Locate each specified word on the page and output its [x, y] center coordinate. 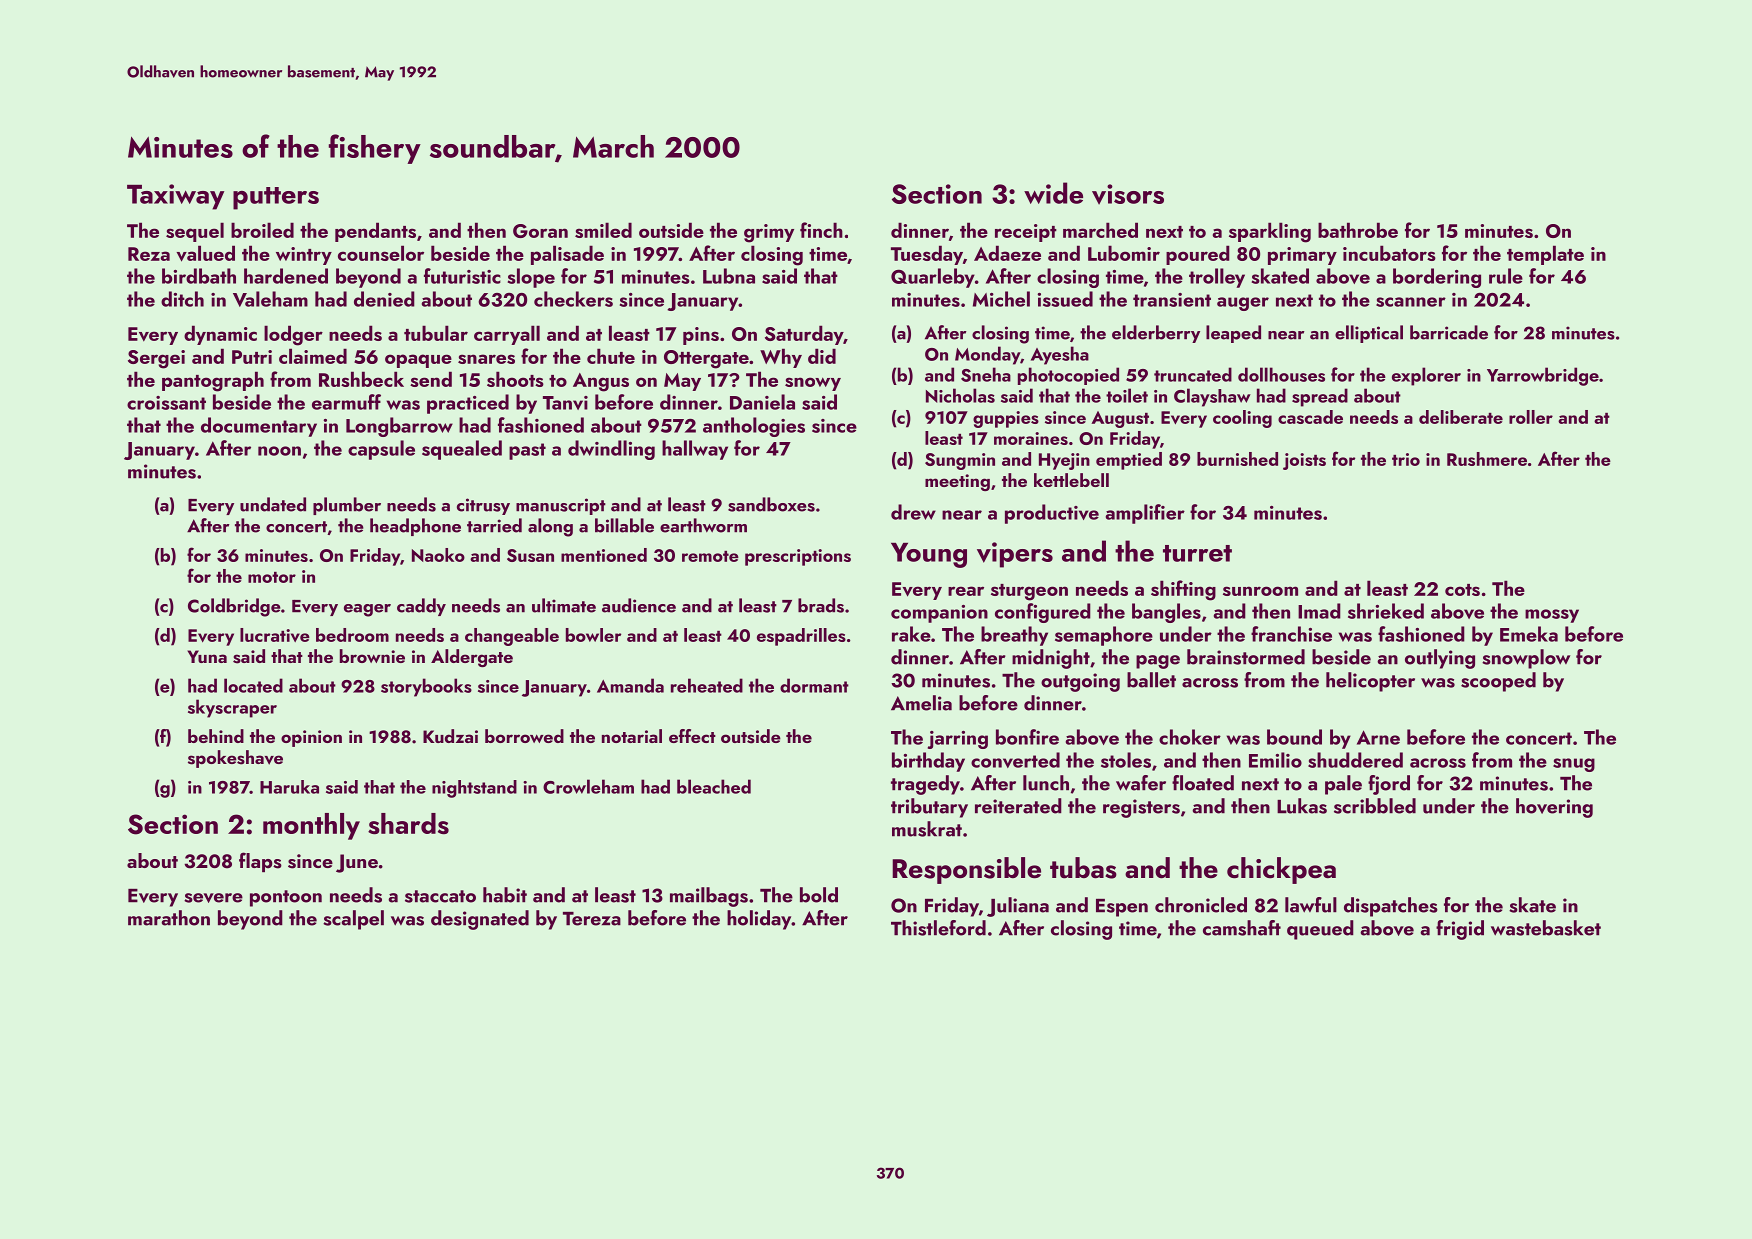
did [822, 356]
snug [1574, 765]
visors [1128, 194]
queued [1320, 930]
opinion [311, 738]
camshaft [1242, 928]
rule [1506, 276]
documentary [259, 427]
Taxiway [175, 197]
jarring [958, 740]
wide [1053, 193]
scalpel [353, 920]
